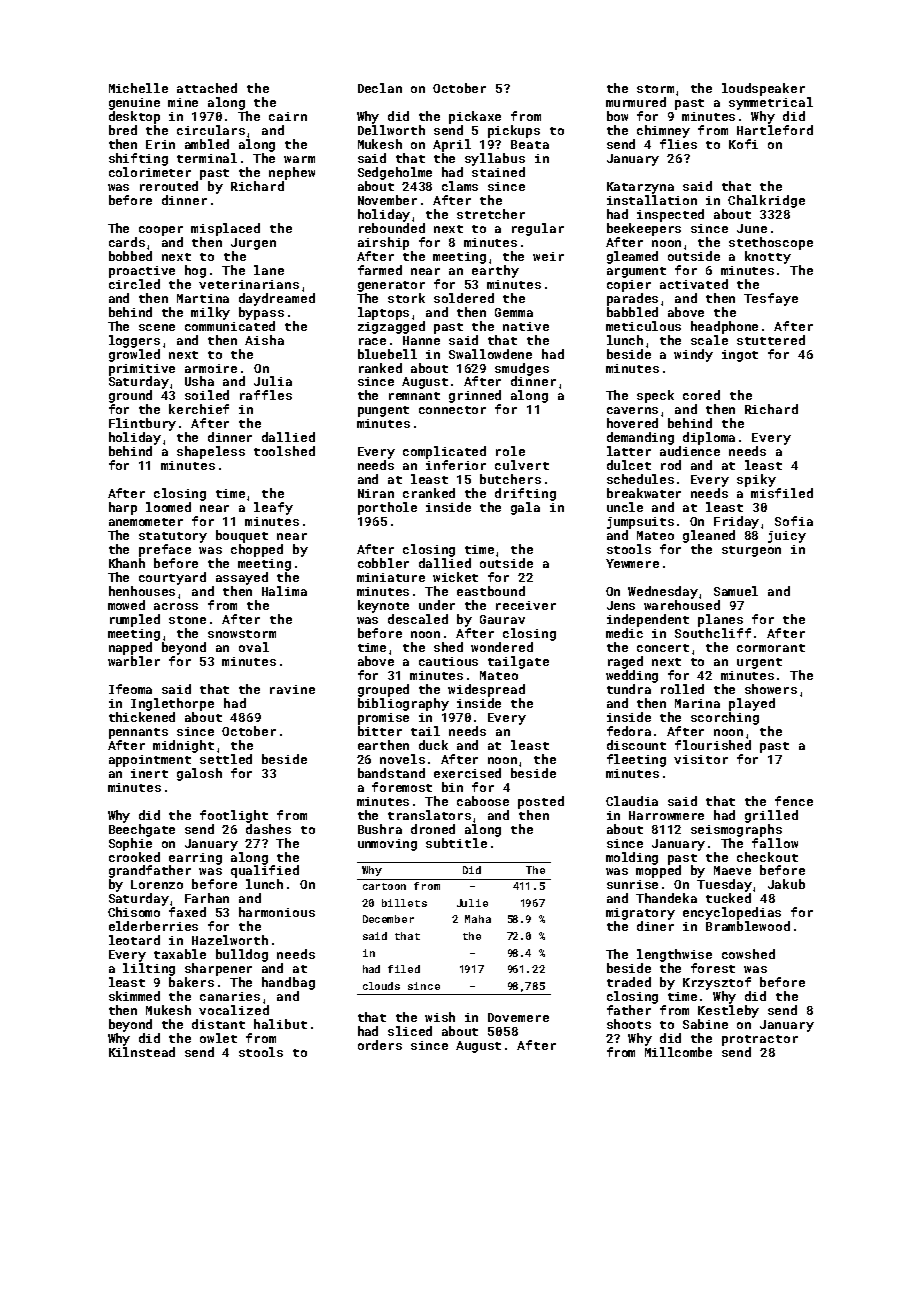  I want to click on wish, so click(440, 1017).
